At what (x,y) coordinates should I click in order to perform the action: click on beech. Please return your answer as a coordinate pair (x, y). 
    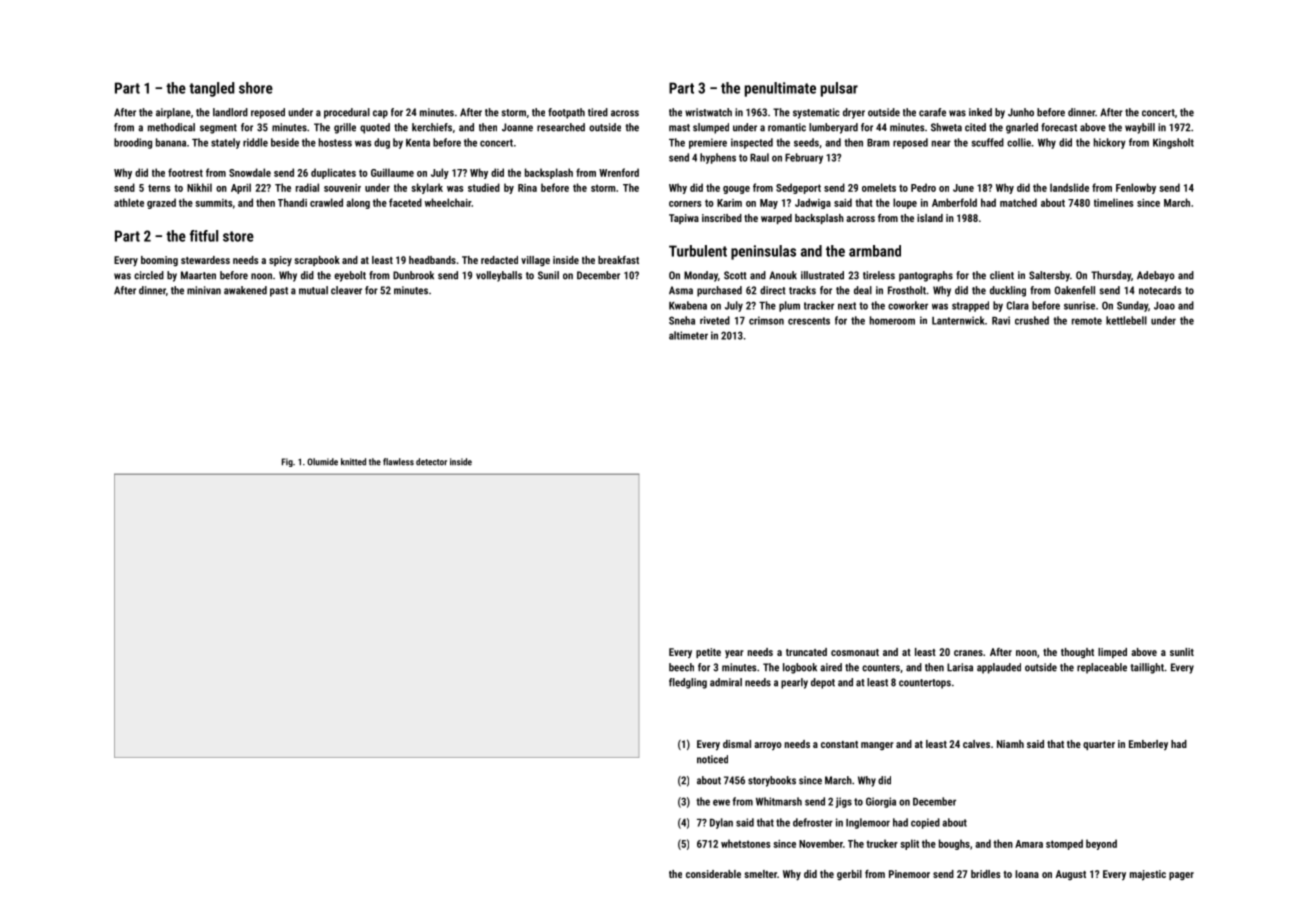
    Looking at the image, I should click on (681, 667).
